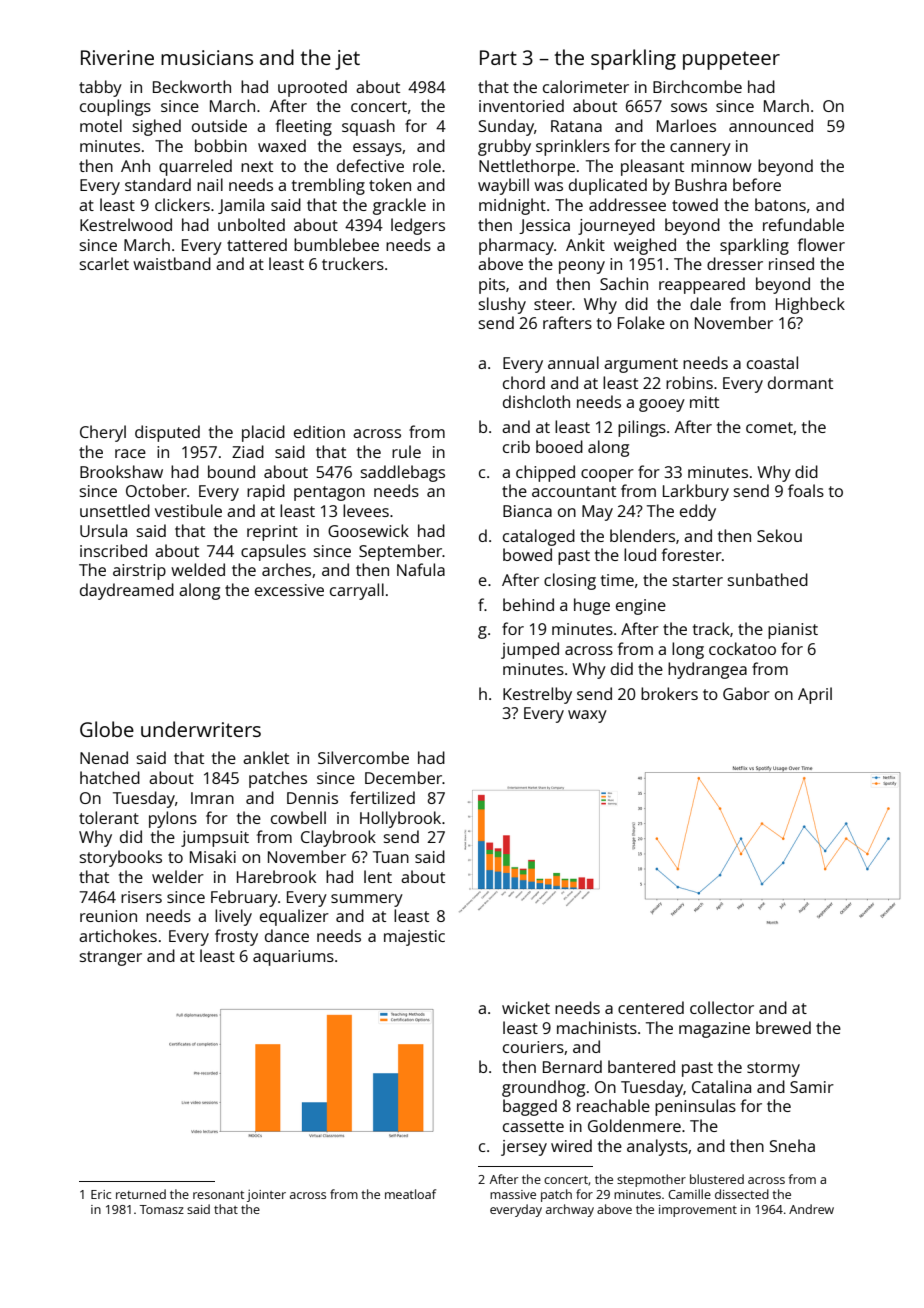  Describe the element at coordinates (502, 305) in the page. I see `slushy` at that location.
